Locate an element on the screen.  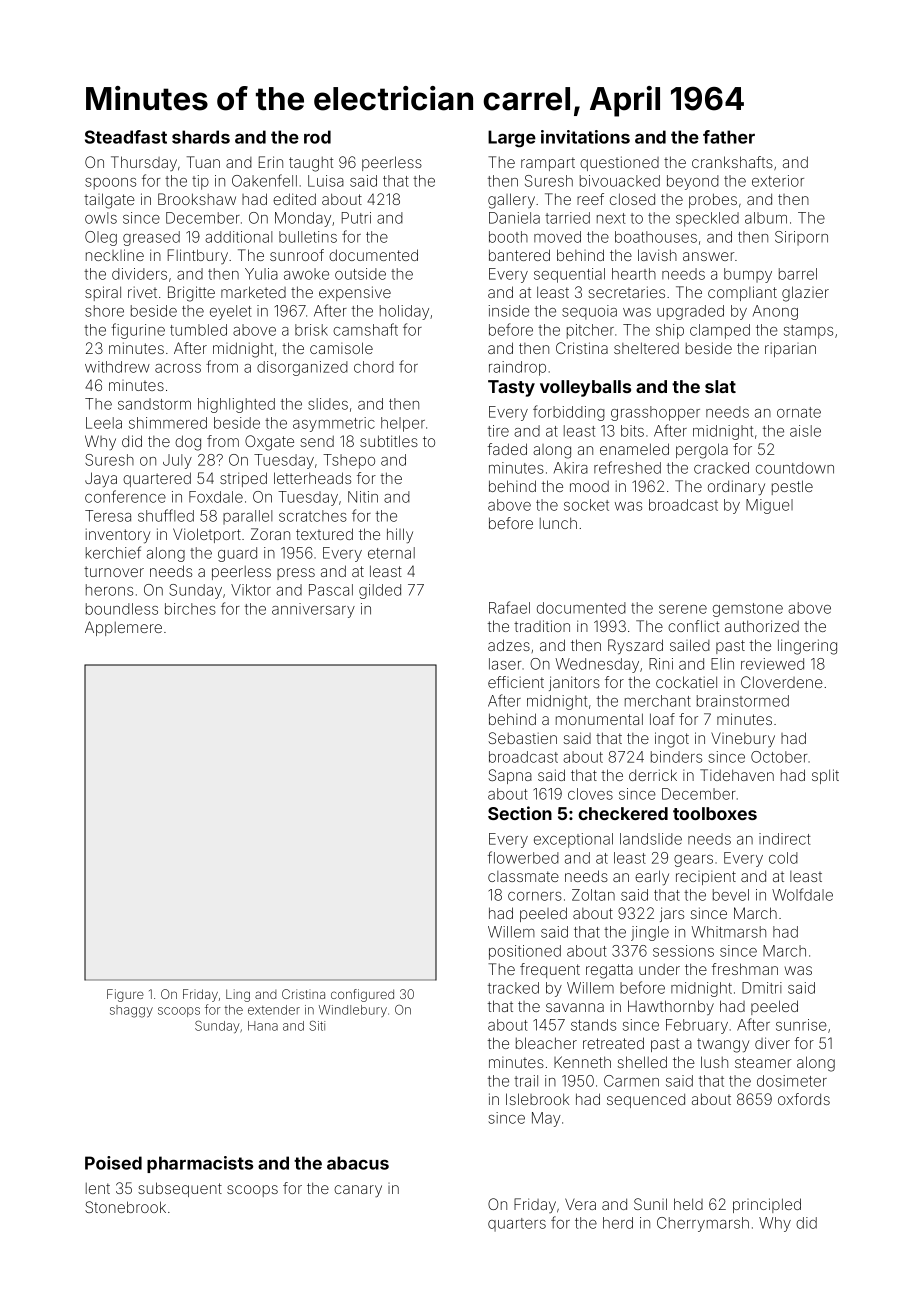
Vinebury is located at coordinates (743, 739).
